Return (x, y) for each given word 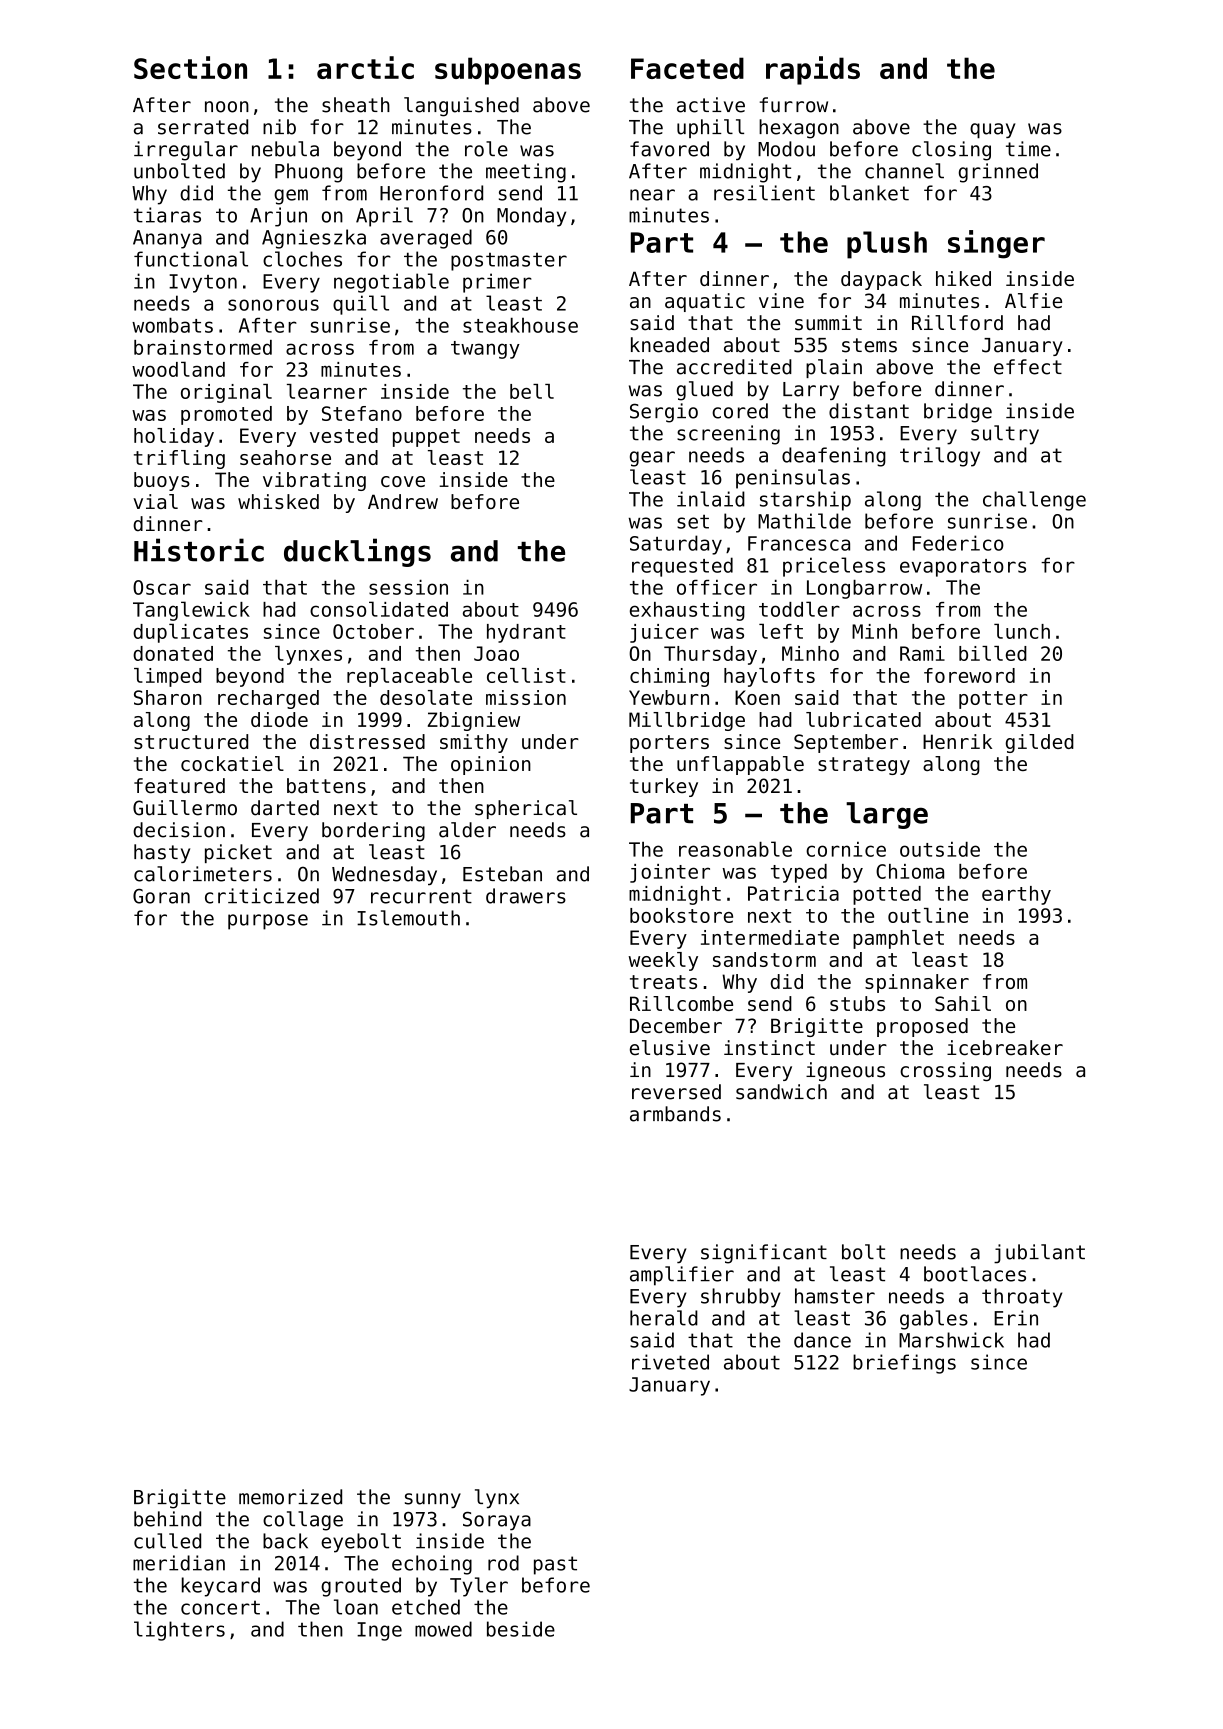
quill (361, 305)
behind (167, 1519)
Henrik (957, 741)
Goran (161, 896)
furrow (794, 105)
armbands (675, 1114)
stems (869, 345)
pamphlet (898, 939)
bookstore (681, 915)
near (652, 195)
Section (190, 67)
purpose (268, 922)
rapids (813, 70)
